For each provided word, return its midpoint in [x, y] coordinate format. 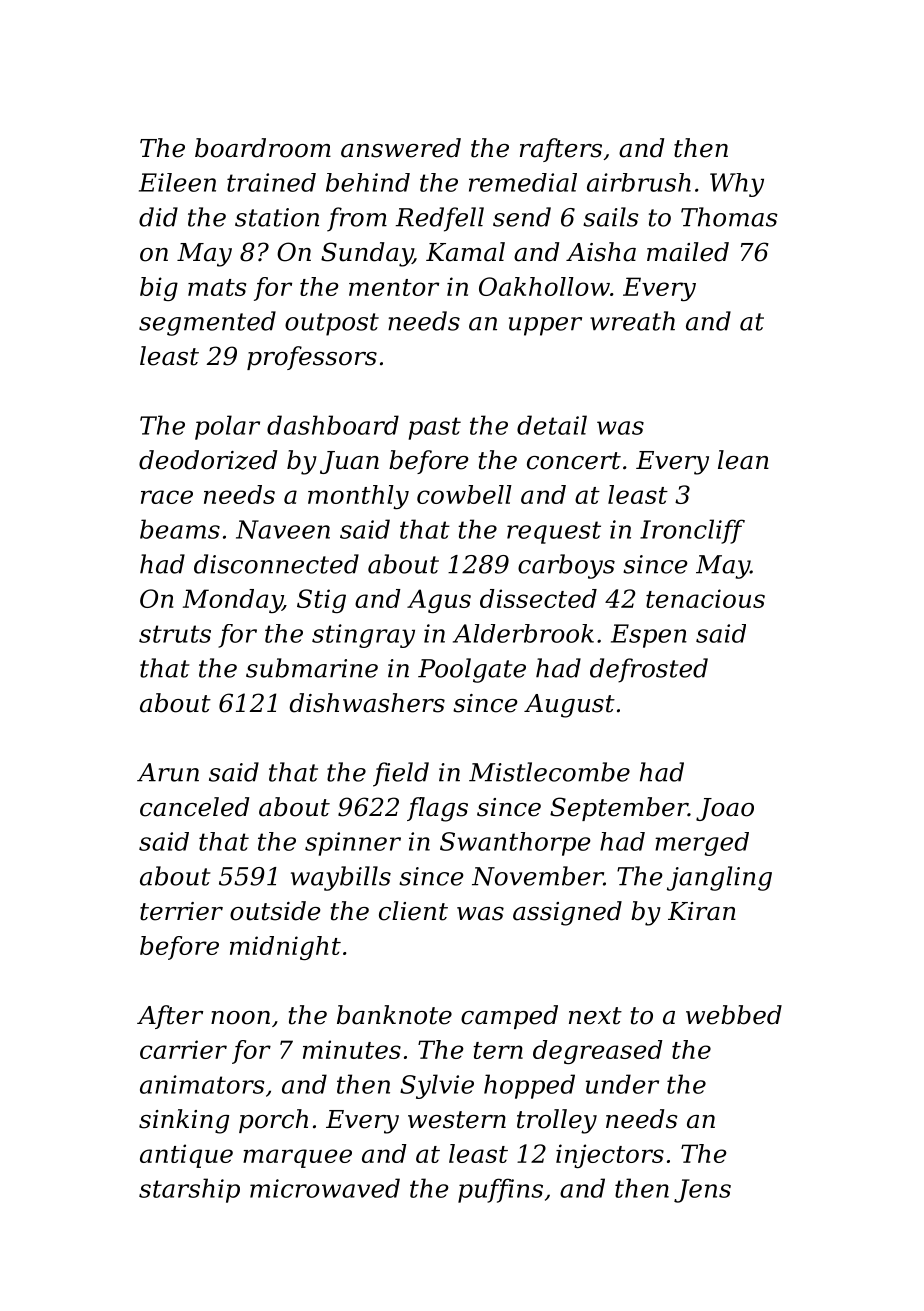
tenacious [705, 598]
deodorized [208, 460]
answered [401, 148]
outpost [332, 324]
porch [273, 1121]
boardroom [263, 148]
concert [574, 461]
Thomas [729, 217]
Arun [168, 772]
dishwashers [367, 703]
